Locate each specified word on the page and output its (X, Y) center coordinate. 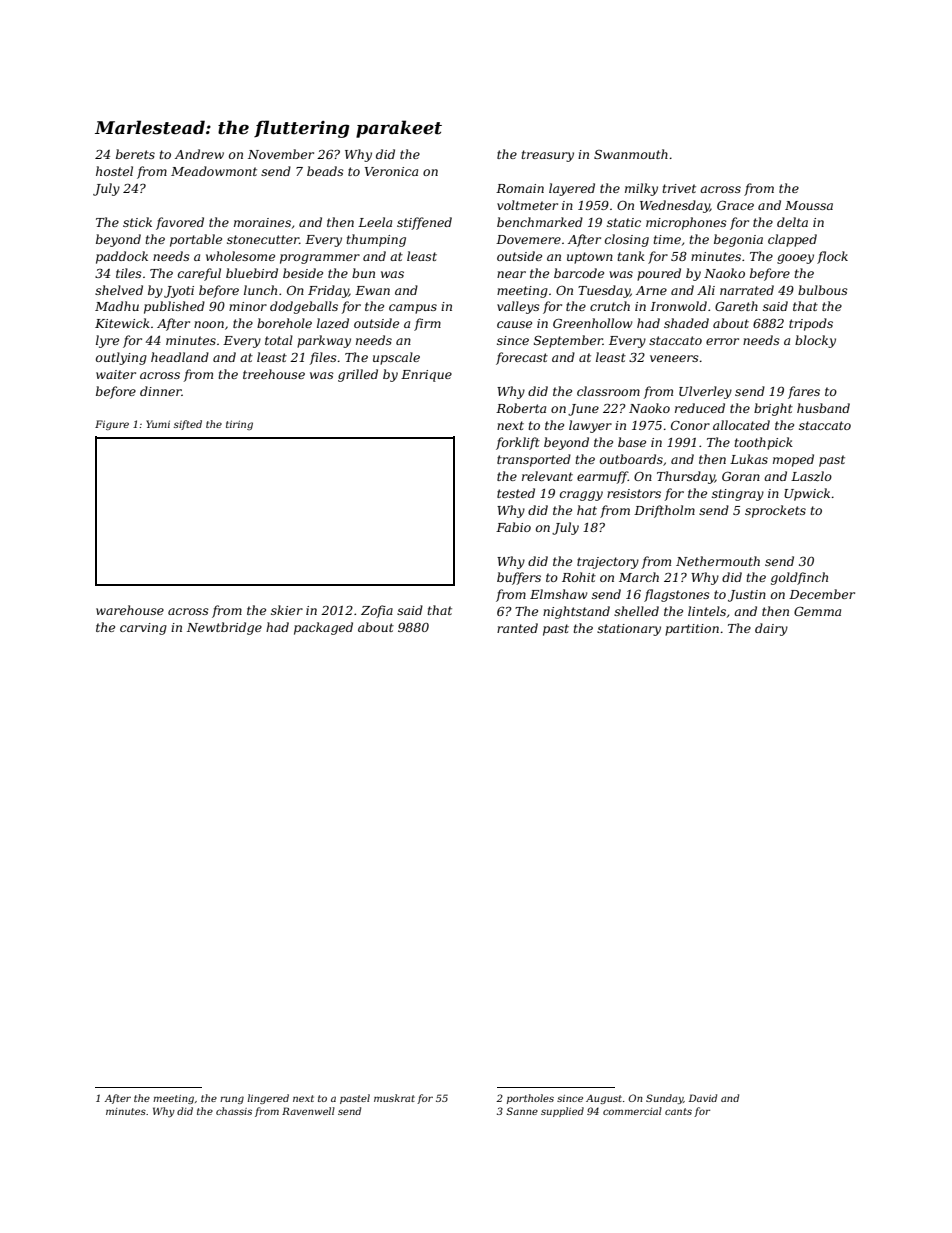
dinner (161, 391)
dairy (771, 629)
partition (692, 630)
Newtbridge (224, 628)
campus (413, 309)
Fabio (513, 527)
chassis (234, 1111)
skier (287, 610)
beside (303, 273)
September (568, 341)
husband (823, 408)
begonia (738, 240)
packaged (323, 628)
